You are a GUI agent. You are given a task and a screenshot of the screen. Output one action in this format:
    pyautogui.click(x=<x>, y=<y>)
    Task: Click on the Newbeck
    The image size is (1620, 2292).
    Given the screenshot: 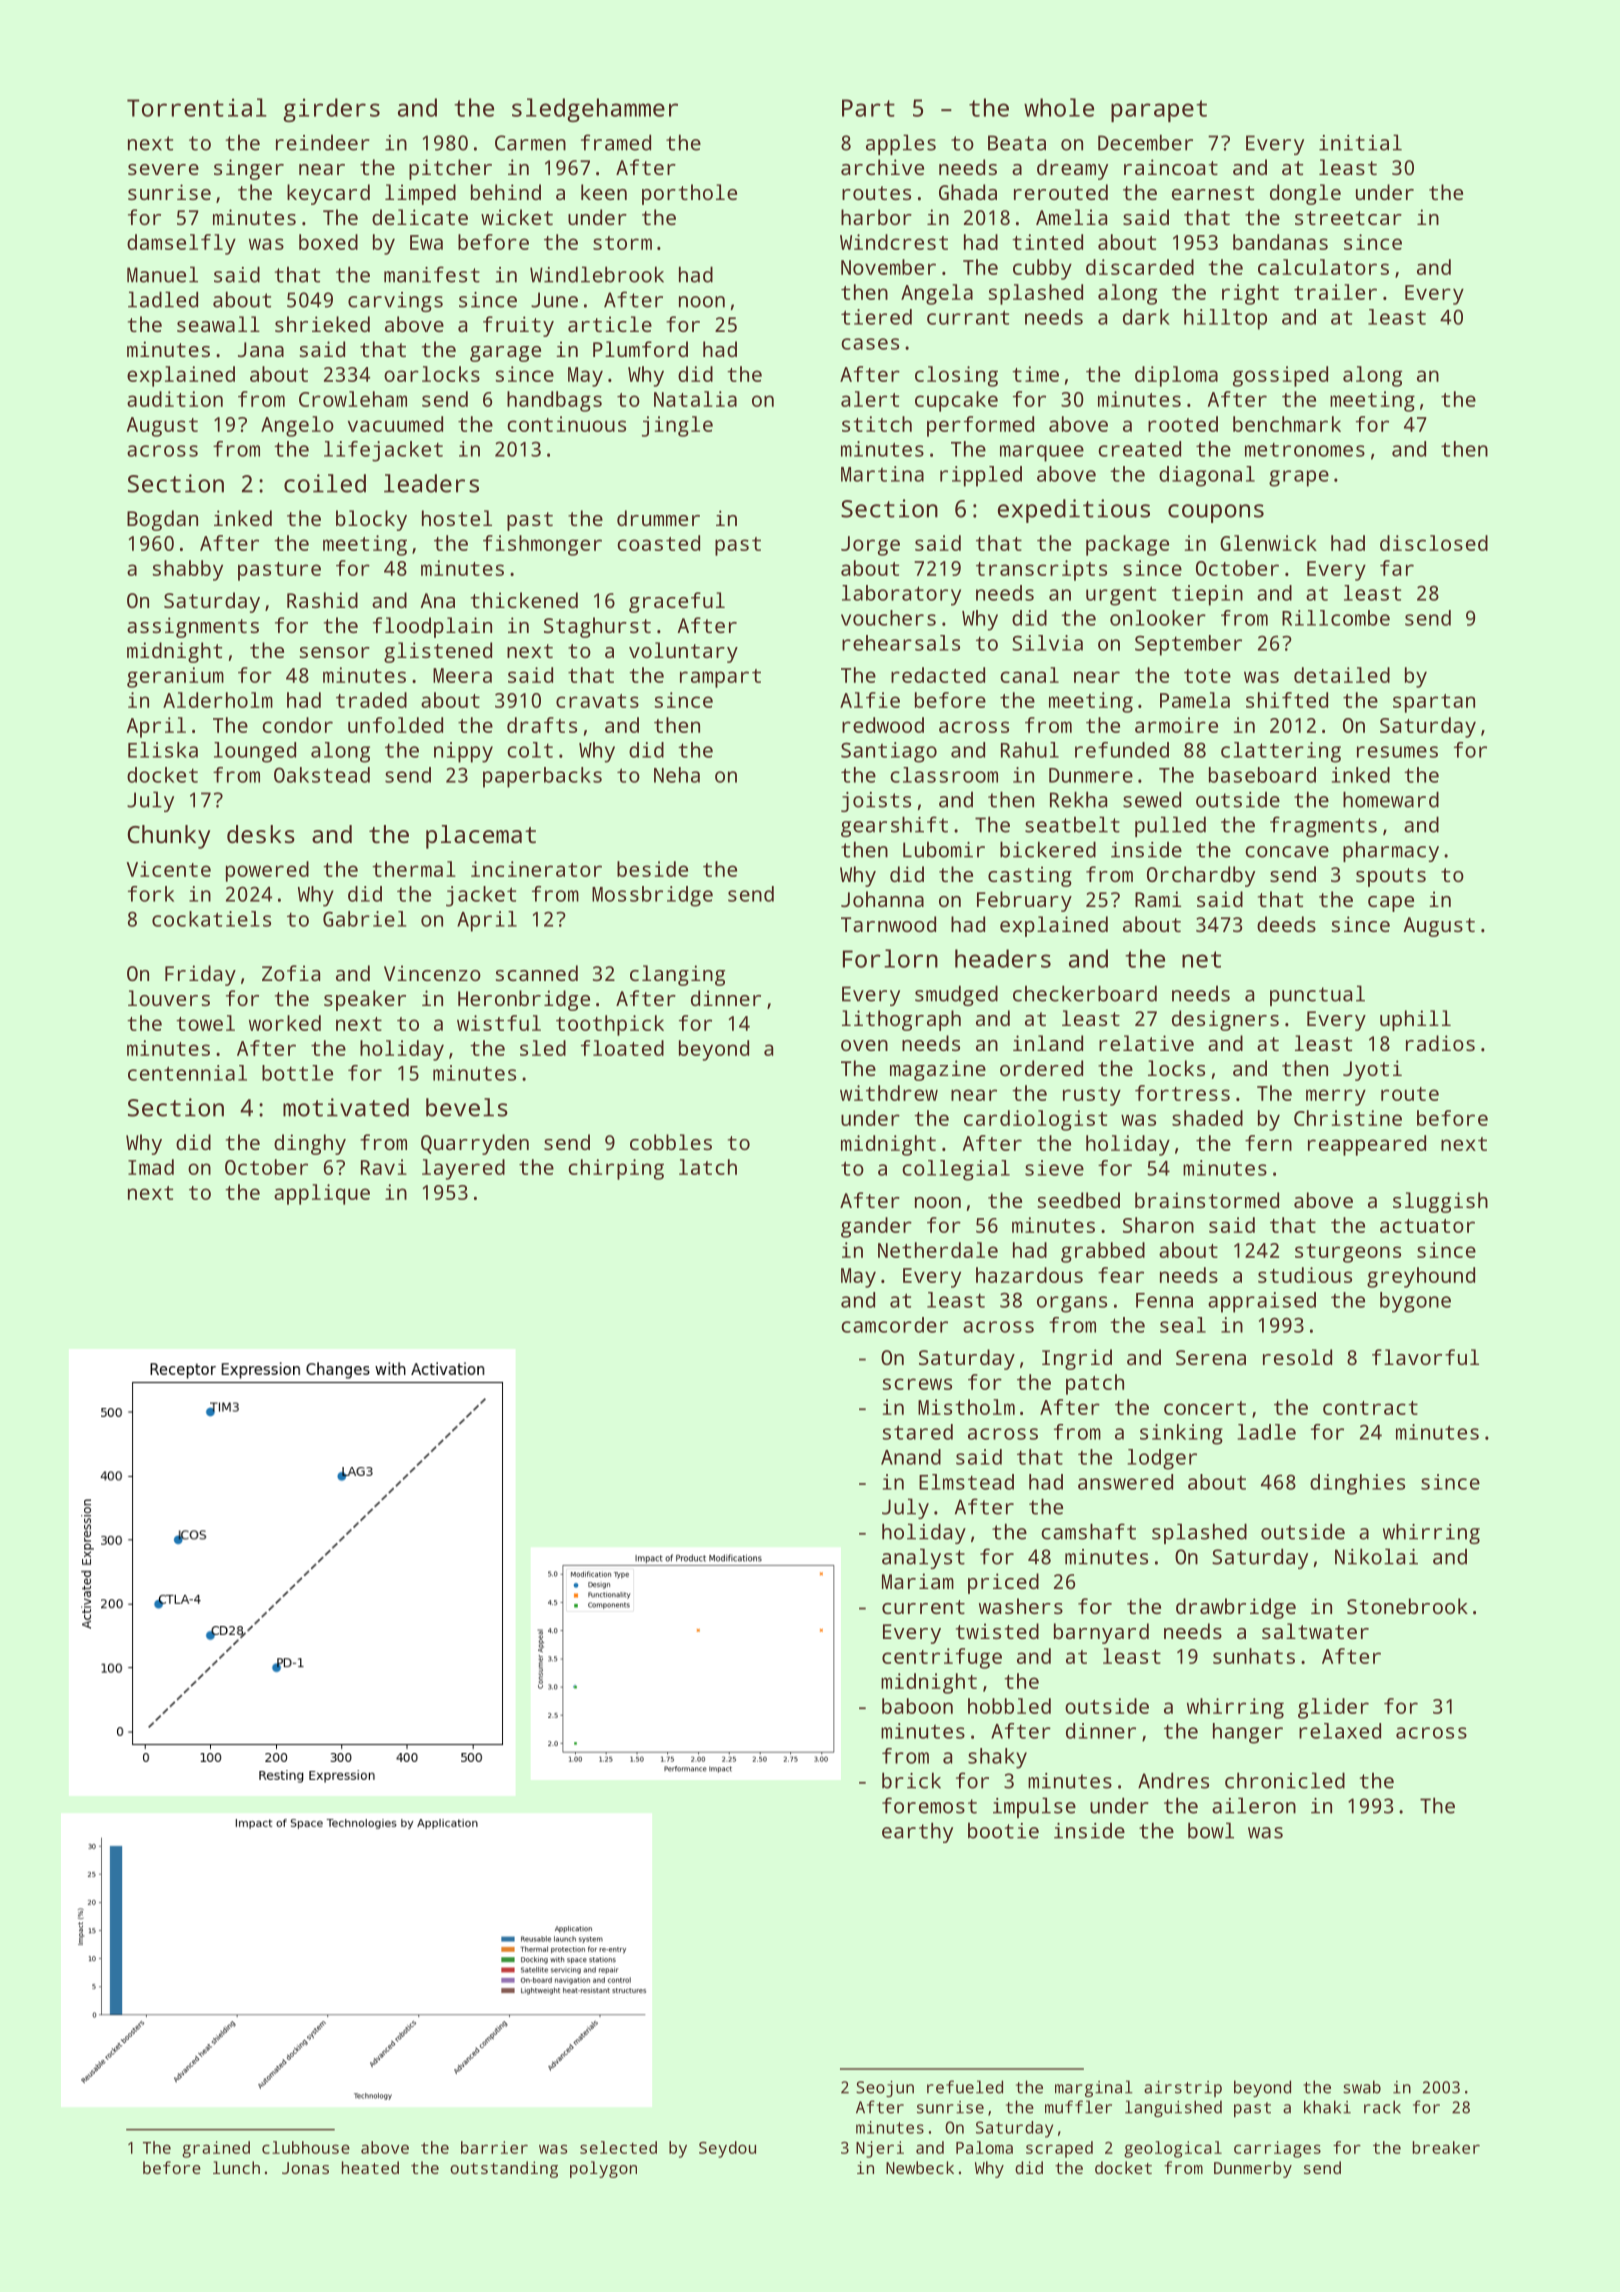 What is the action you would take?
    pyautogui.click(x=920, y=2167)
